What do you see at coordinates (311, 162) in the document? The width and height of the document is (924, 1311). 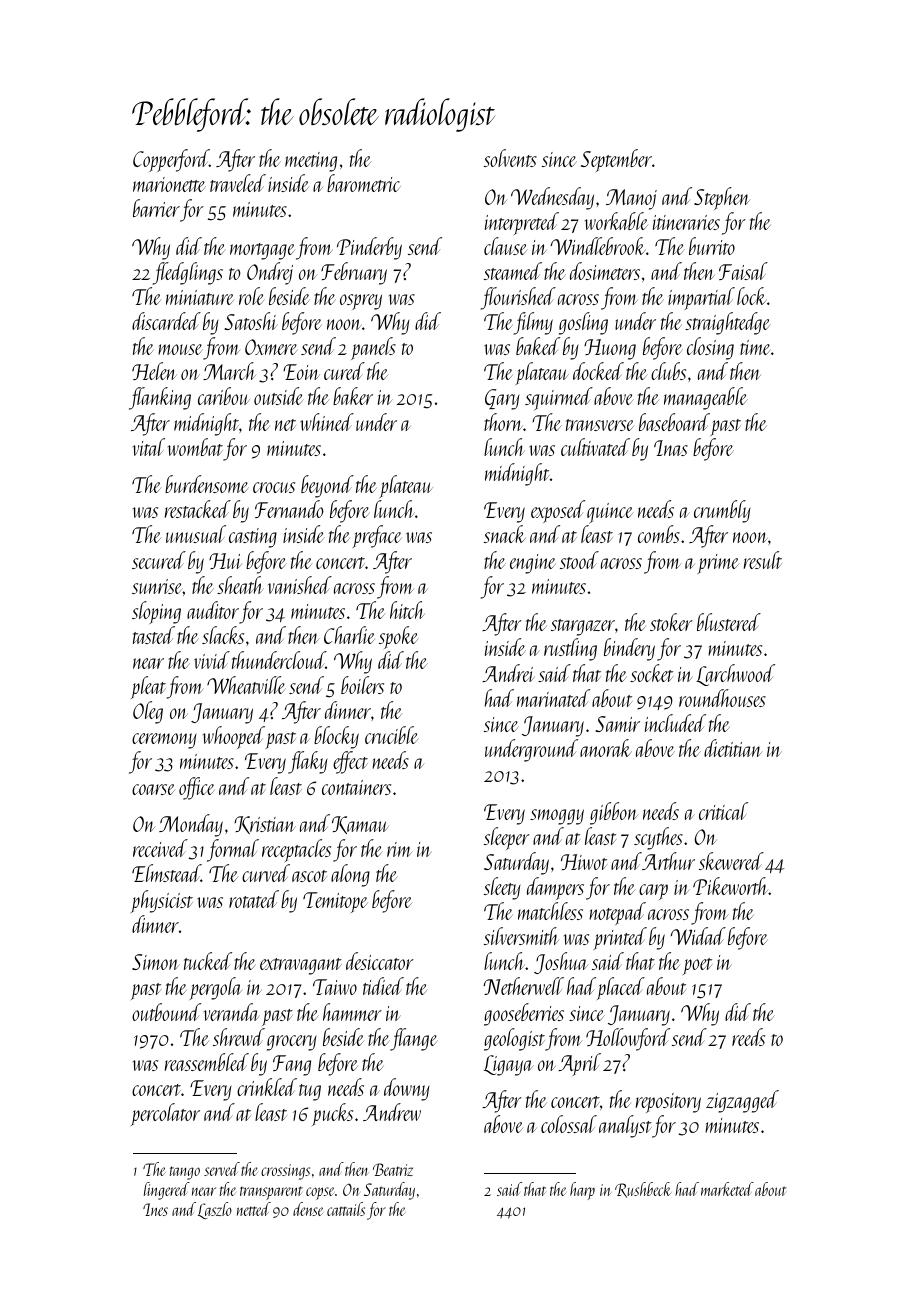 I see `meeting` at bounding box center [311, 162].
